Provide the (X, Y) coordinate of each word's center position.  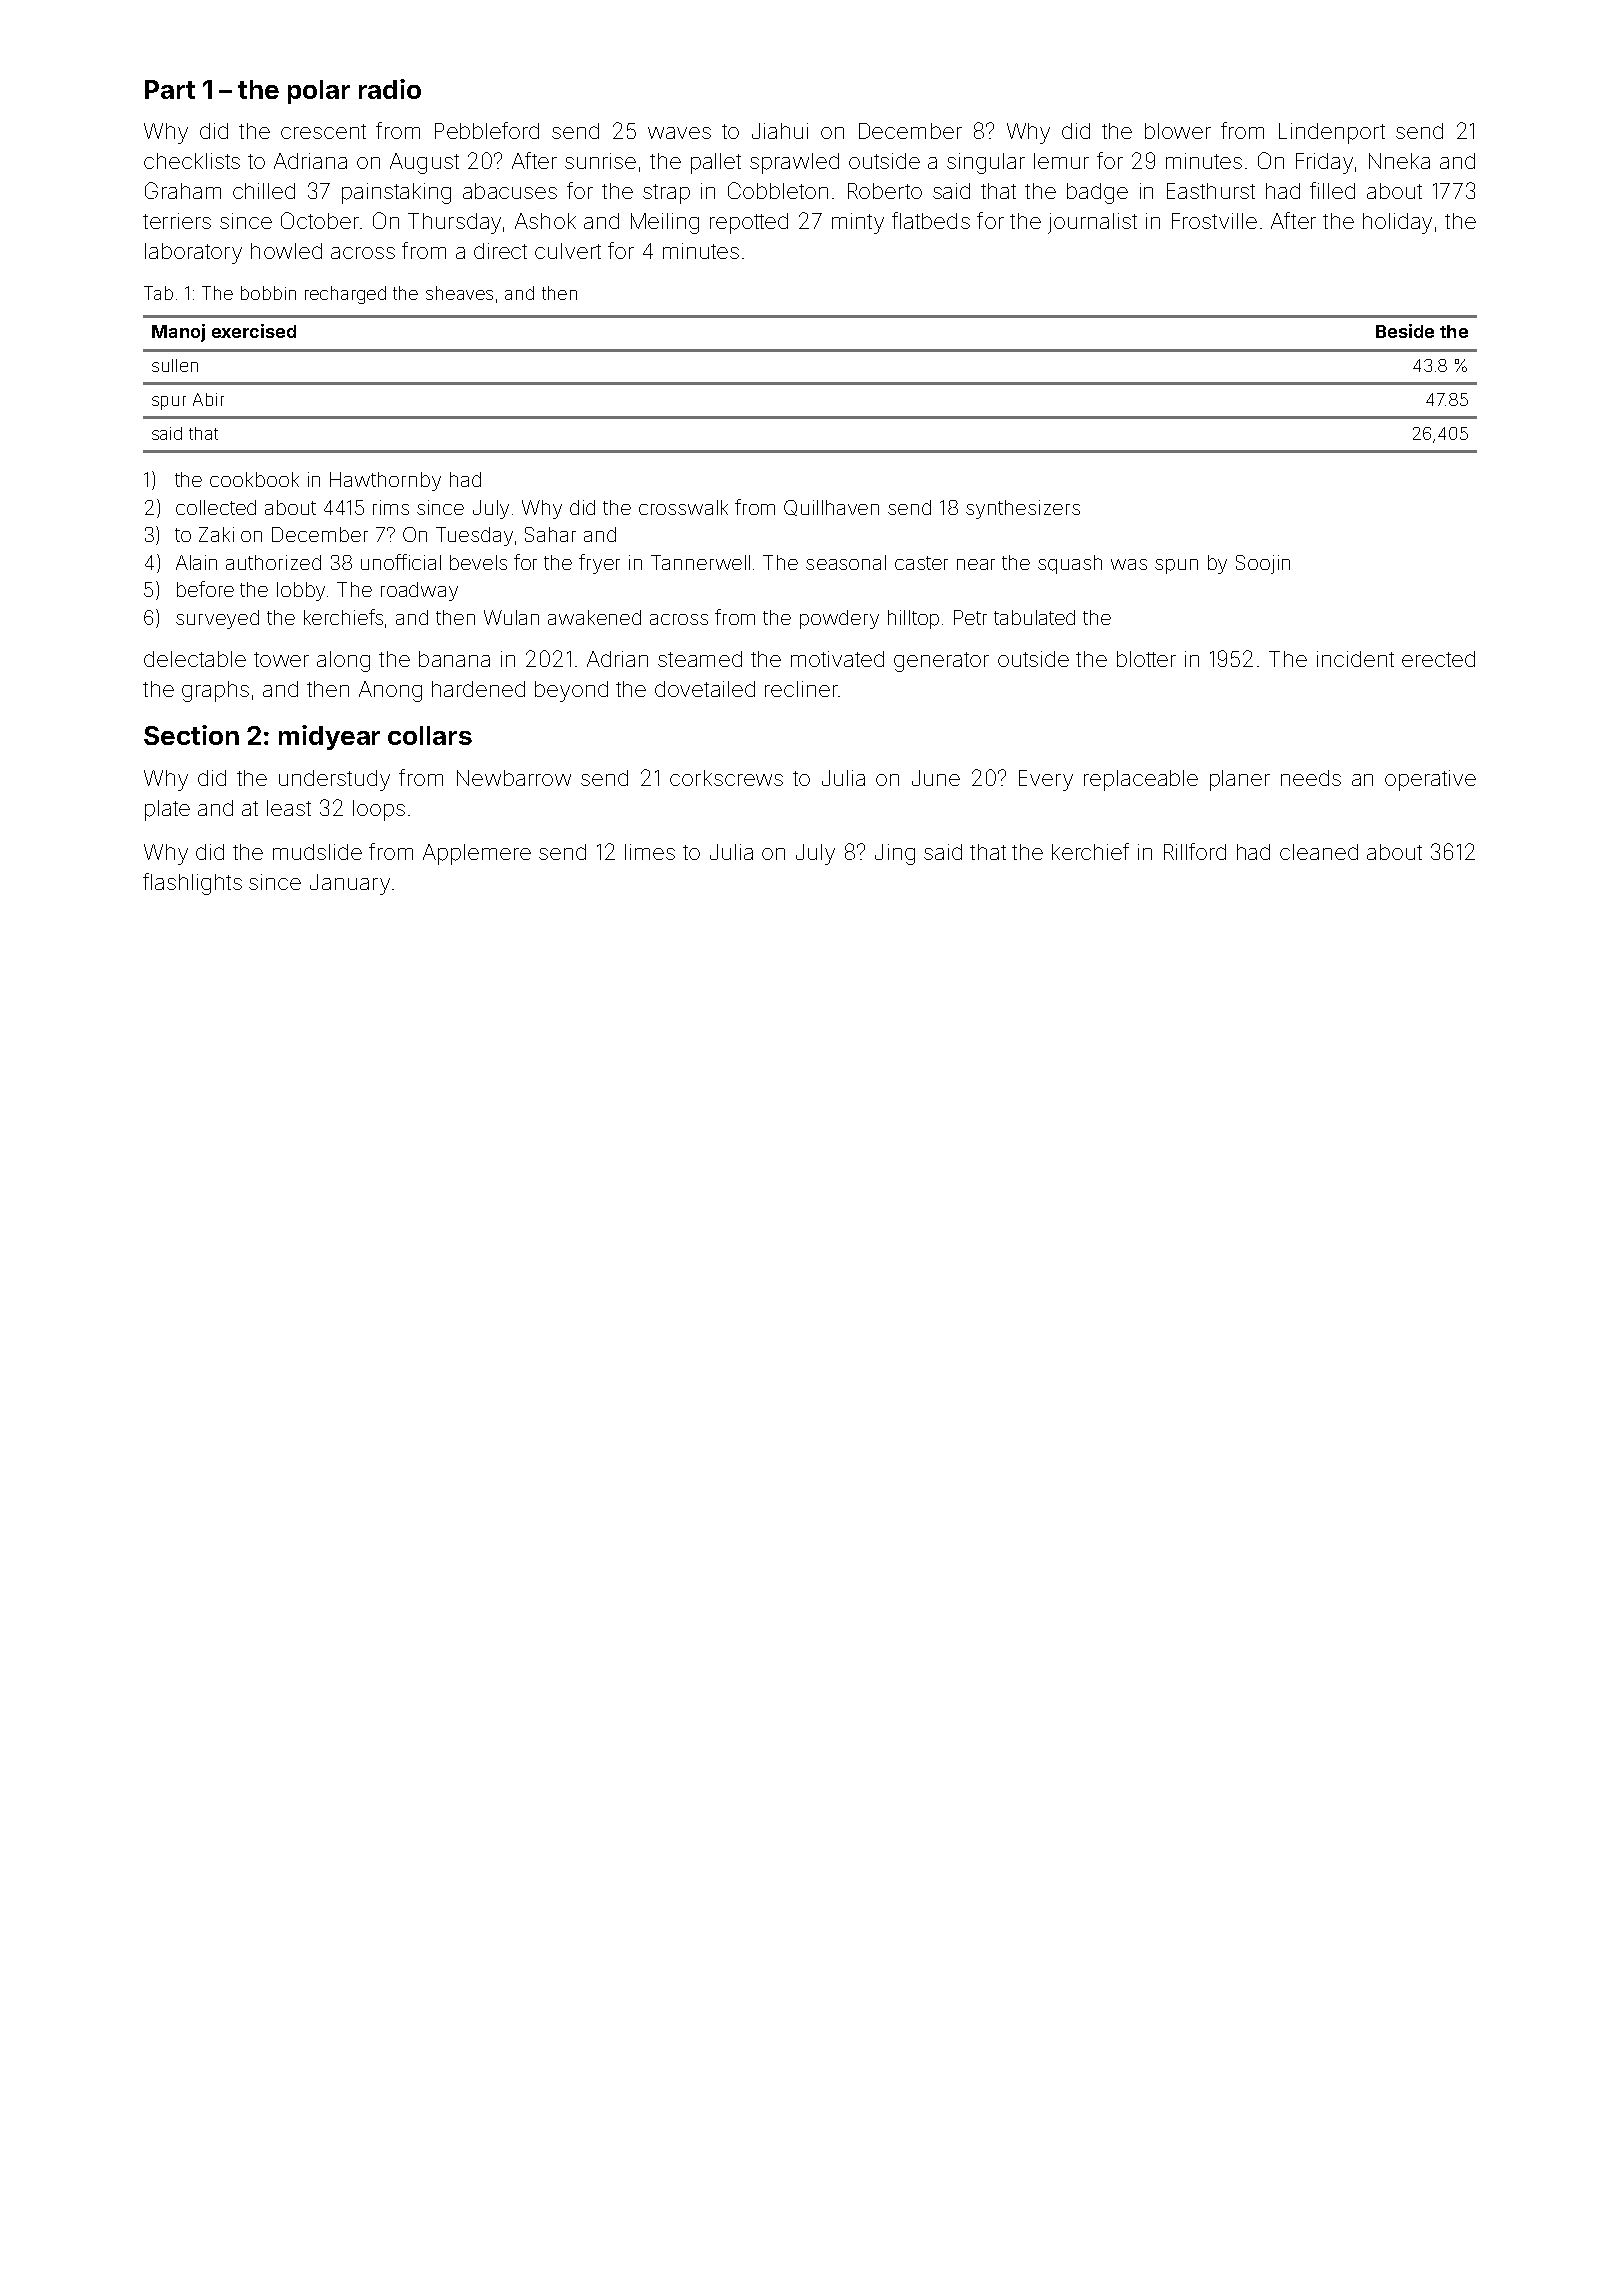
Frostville (1214, 221)
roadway (419, 591)
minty (858, 223)
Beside (1405, 331)
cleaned (1319, 852)
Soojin (1263, 564)
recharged (345, 295)
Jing (895, 854)
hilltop (913, 619)
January (350, 884)
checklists (192, 161)
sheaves (459, 293)
